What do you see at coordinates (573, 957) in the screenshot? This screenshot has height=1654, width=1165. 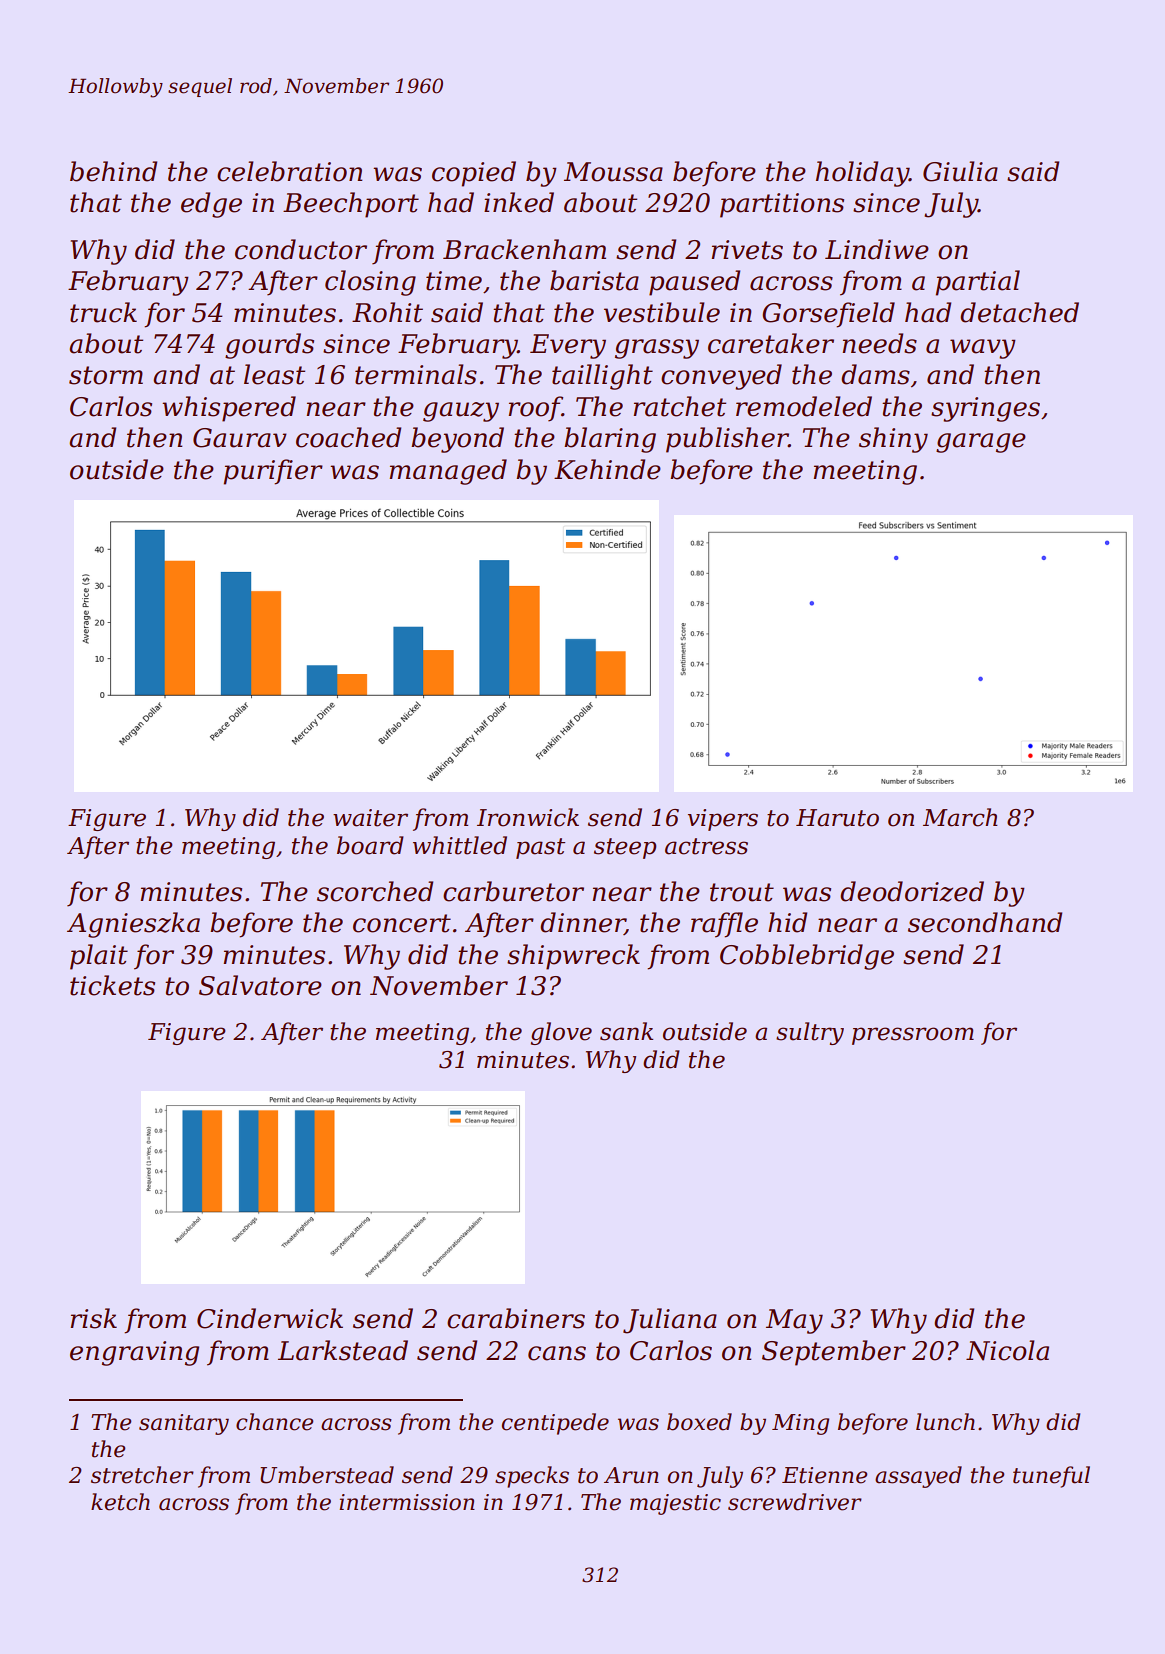 I see `shipwreck` at bounding box center [573, 957].
